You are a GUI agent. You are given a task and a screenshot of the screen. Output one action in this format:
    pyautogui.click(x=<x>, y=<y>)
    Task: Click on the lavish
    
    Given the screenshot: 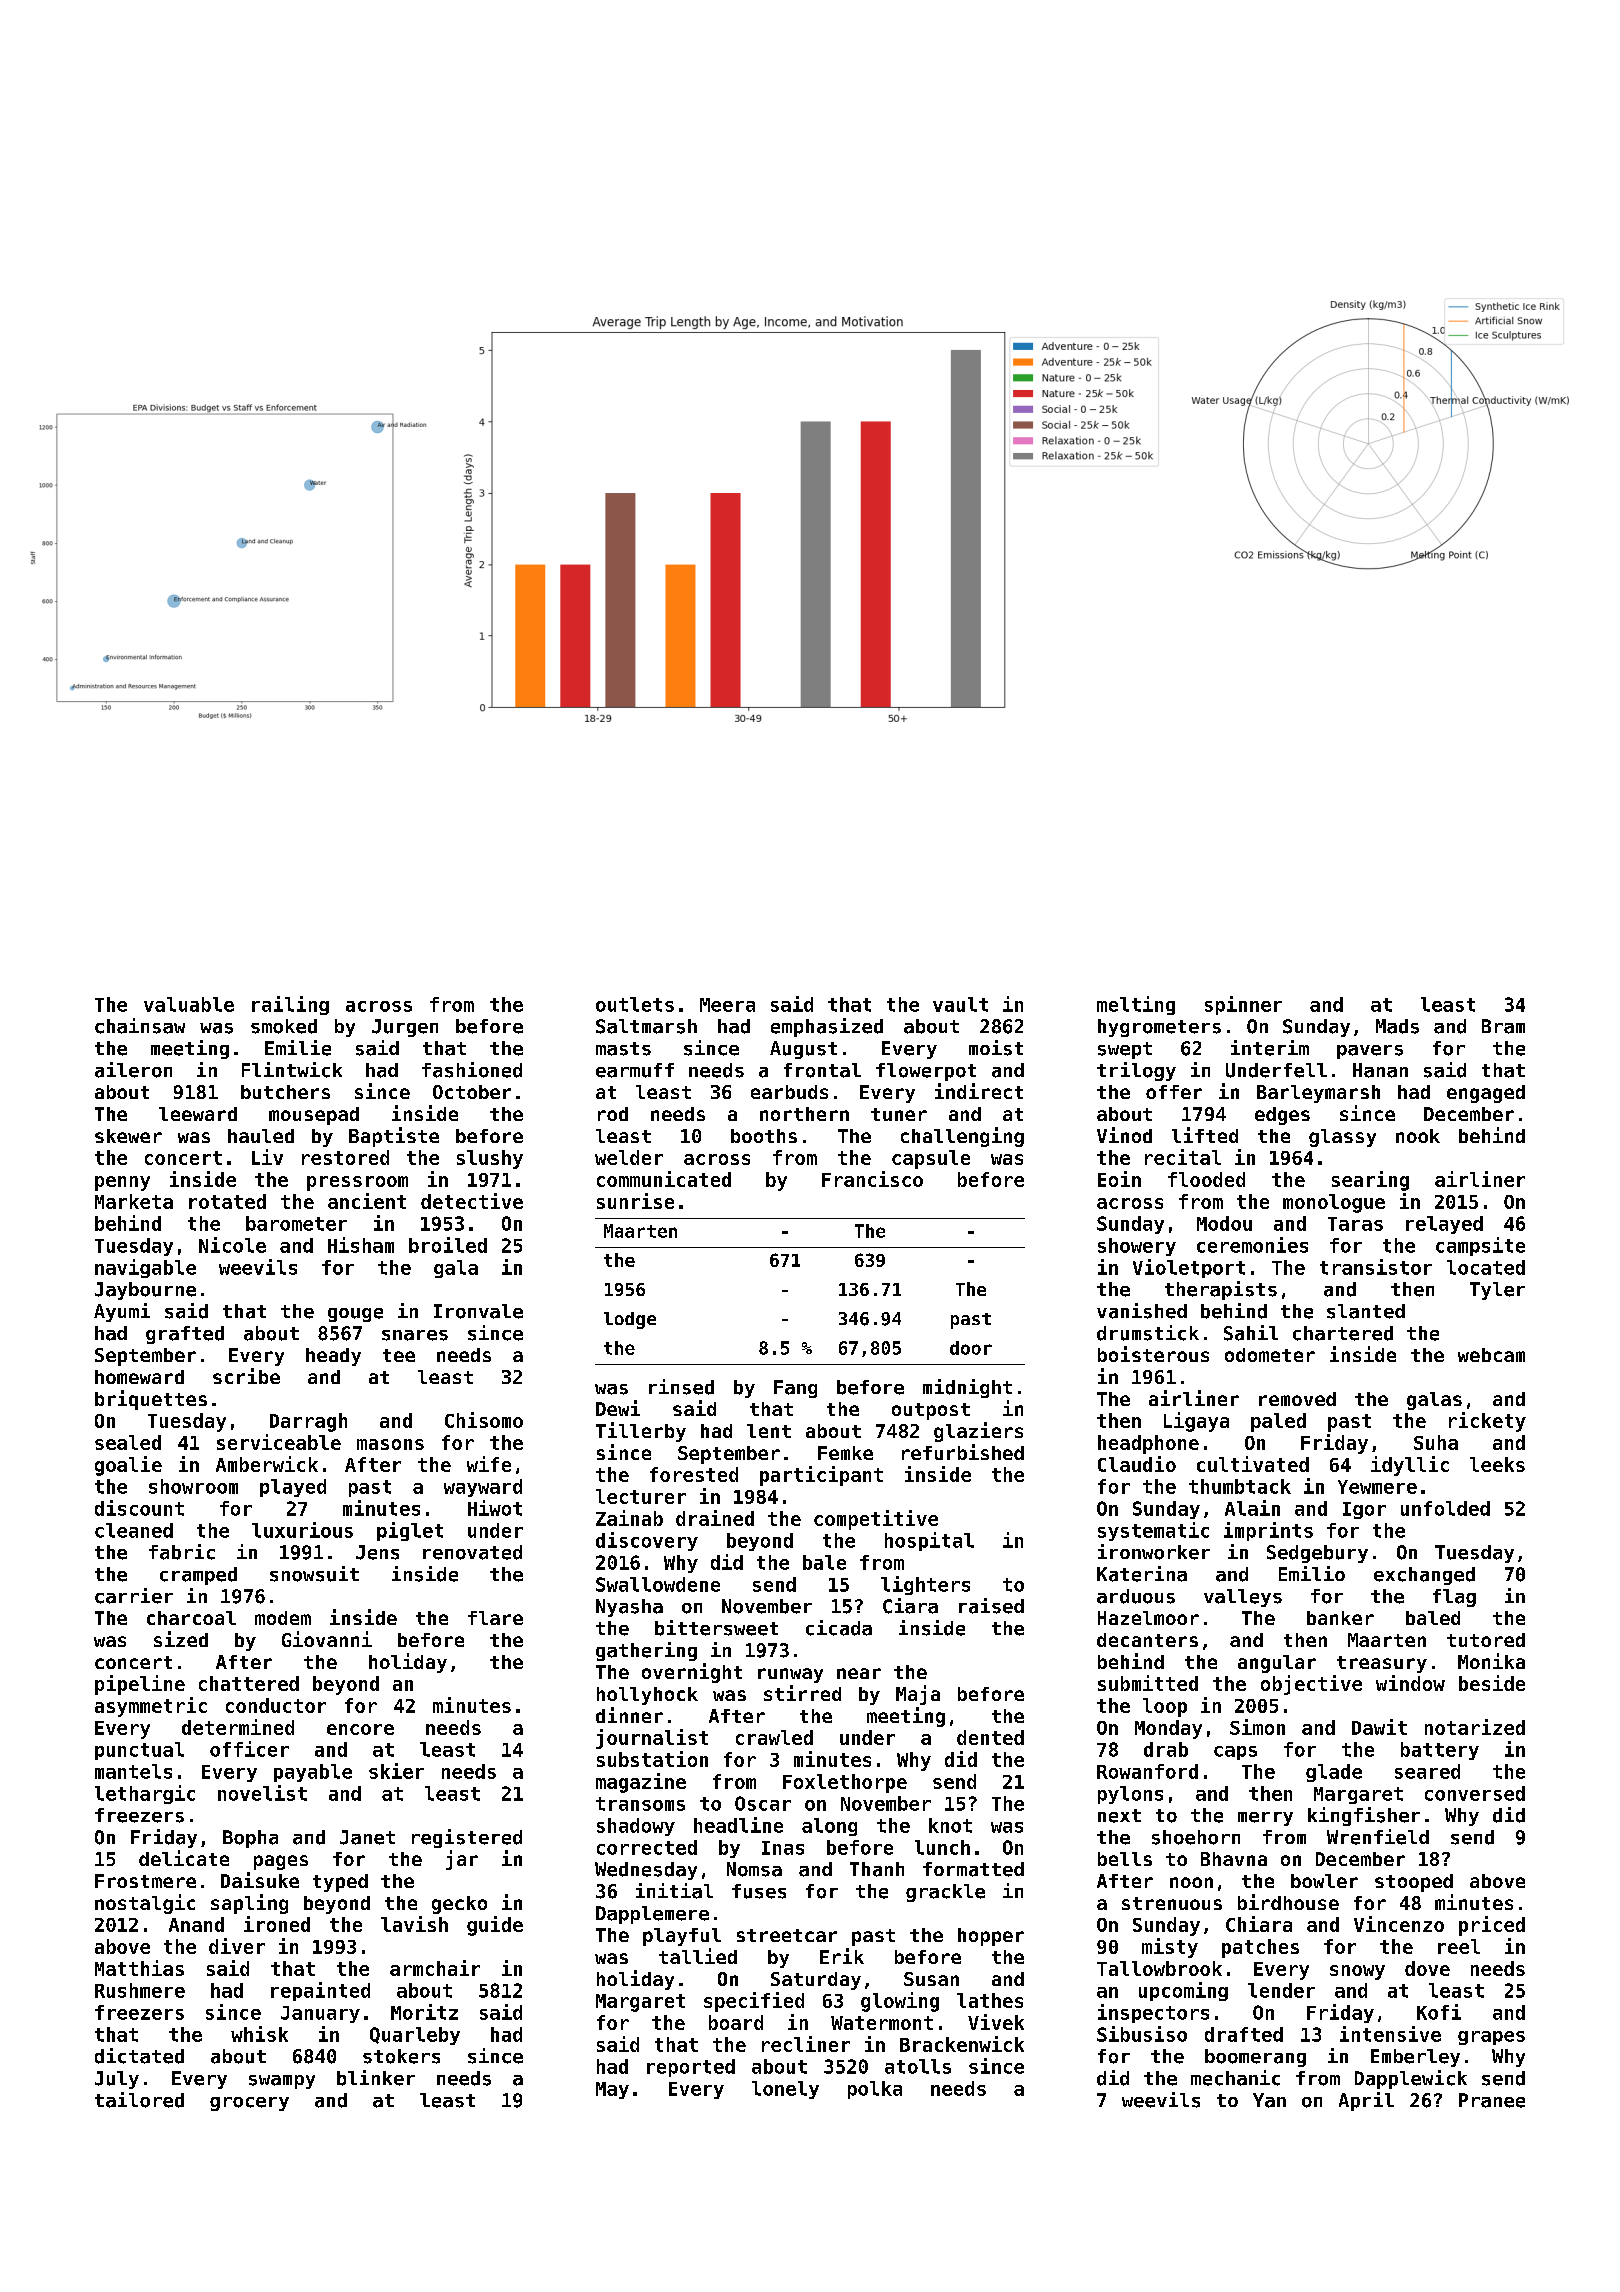 What is the action you would take?
    pyautogui.click(x=414, y=1924)
